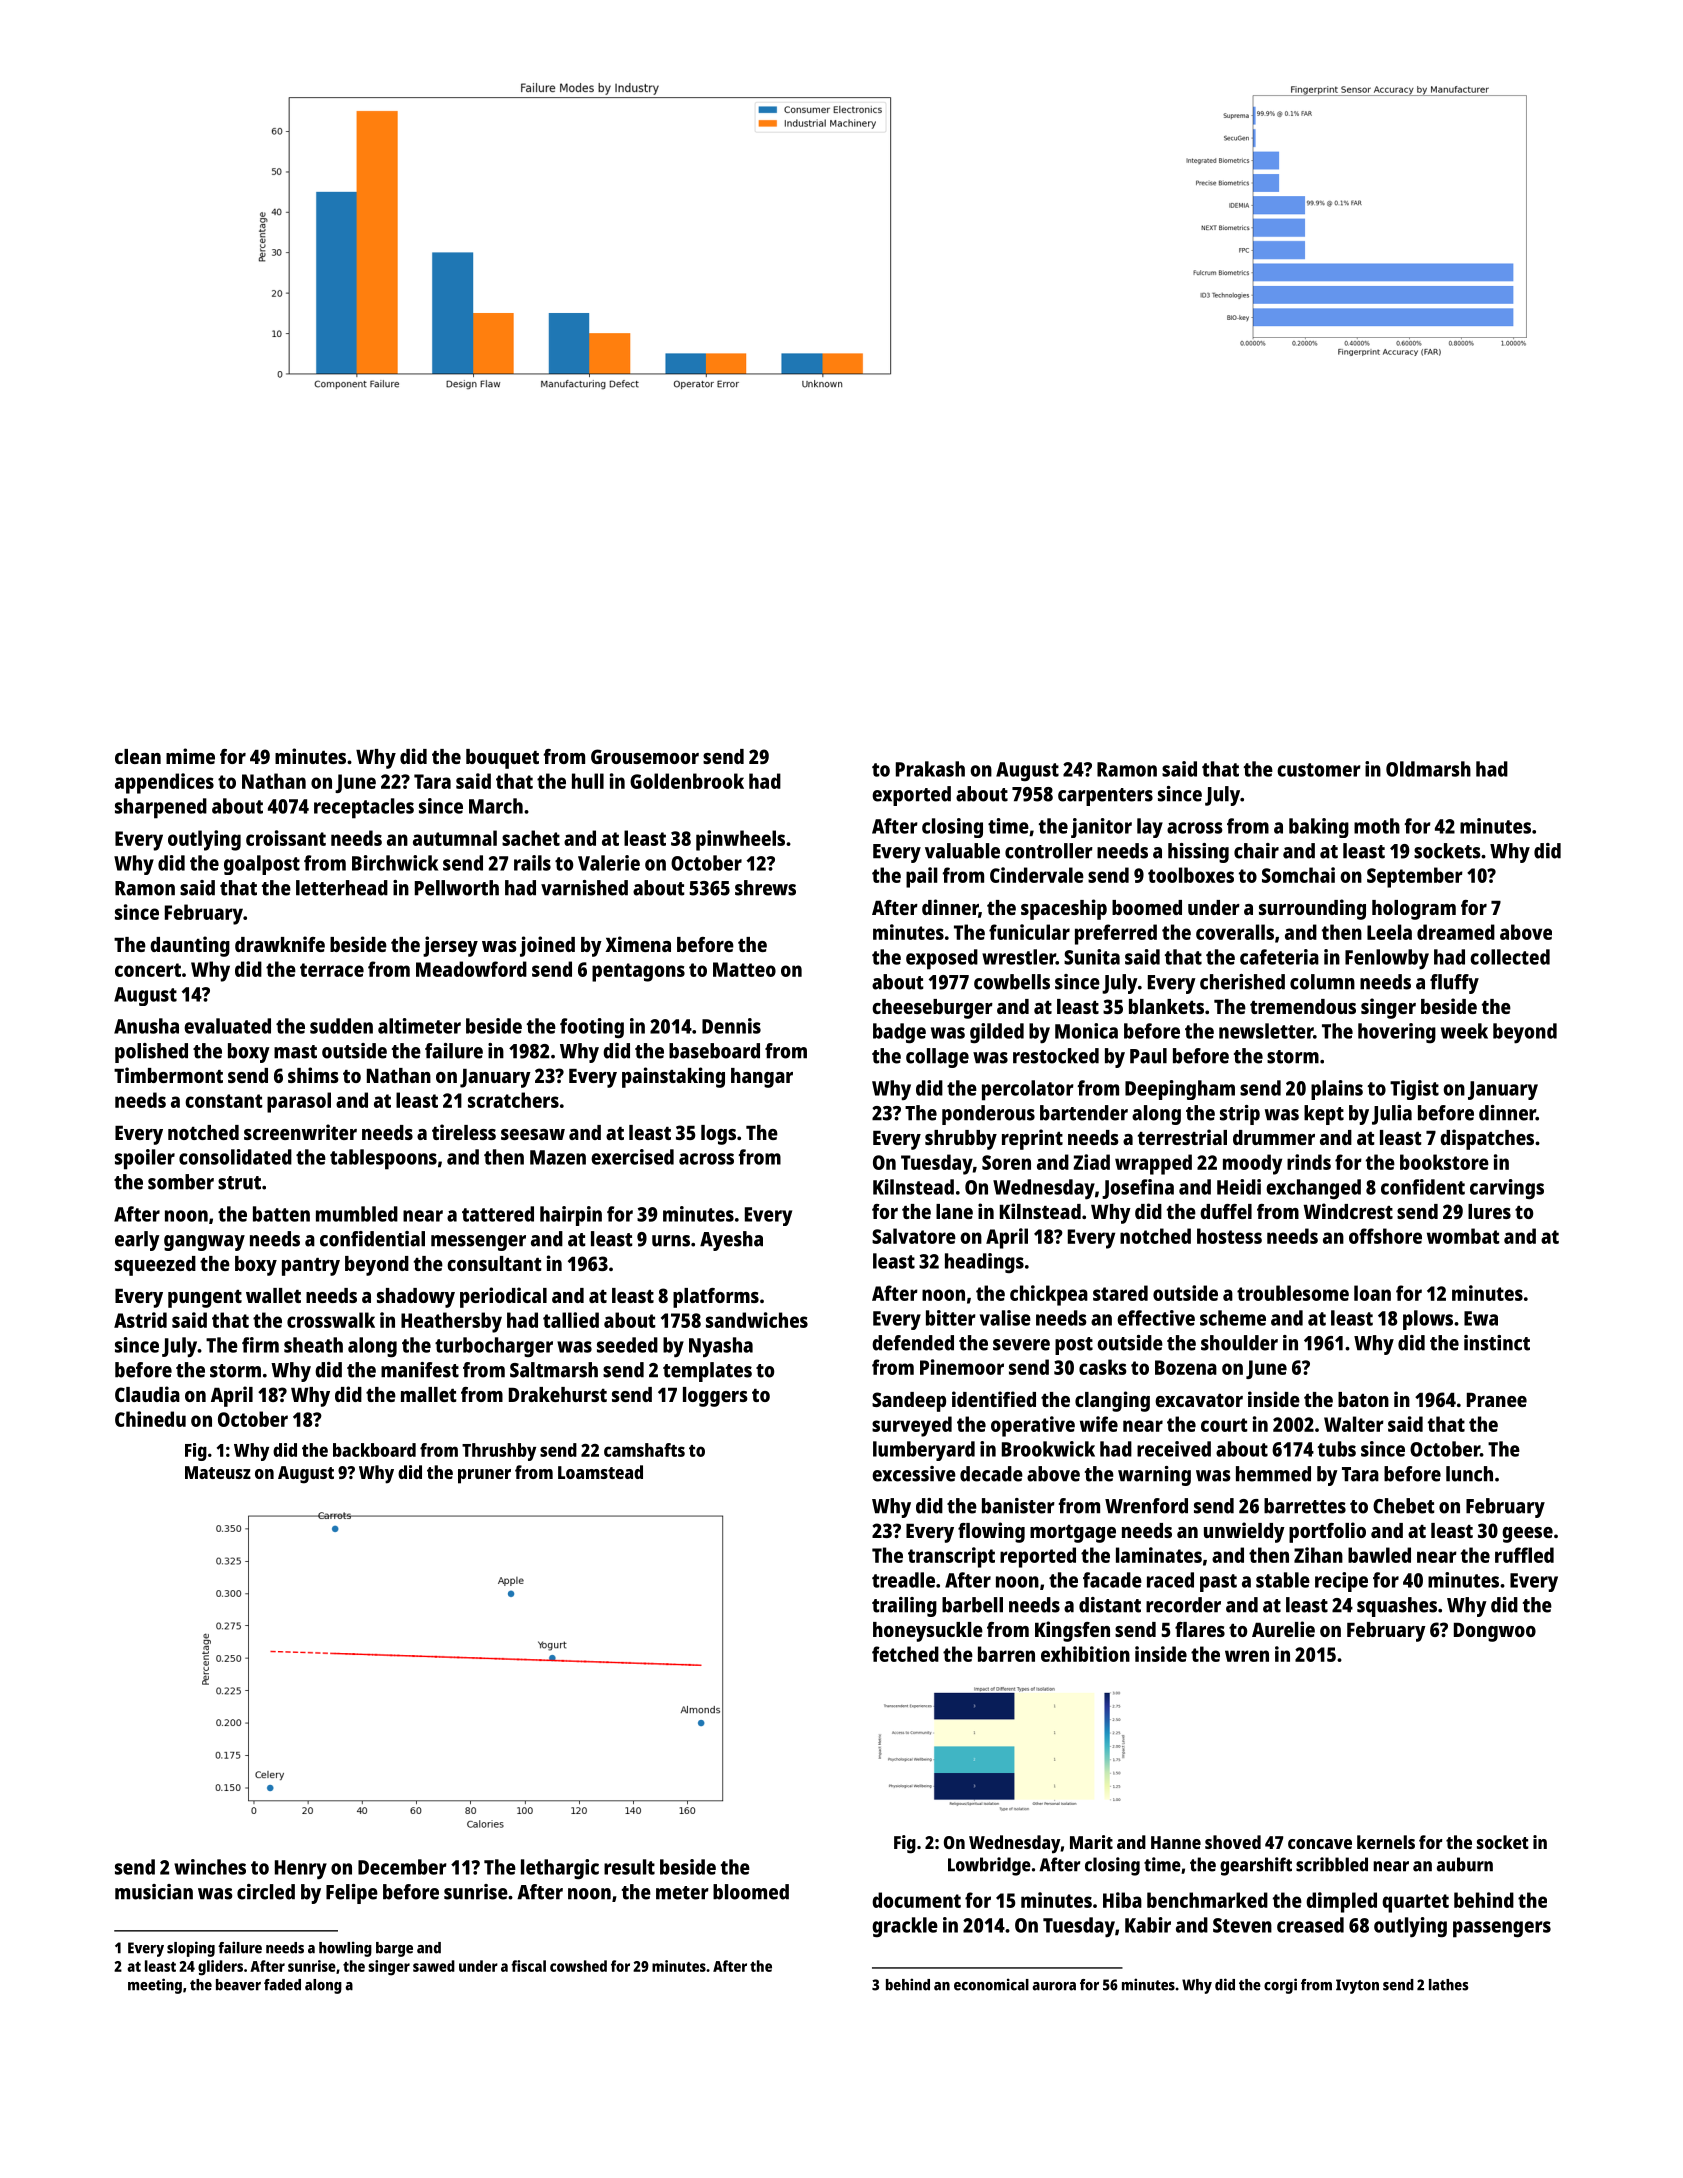 The height and width of the screenshot is (2178, 1683). I want to click on honeysuckle, so click(928, 1632).
